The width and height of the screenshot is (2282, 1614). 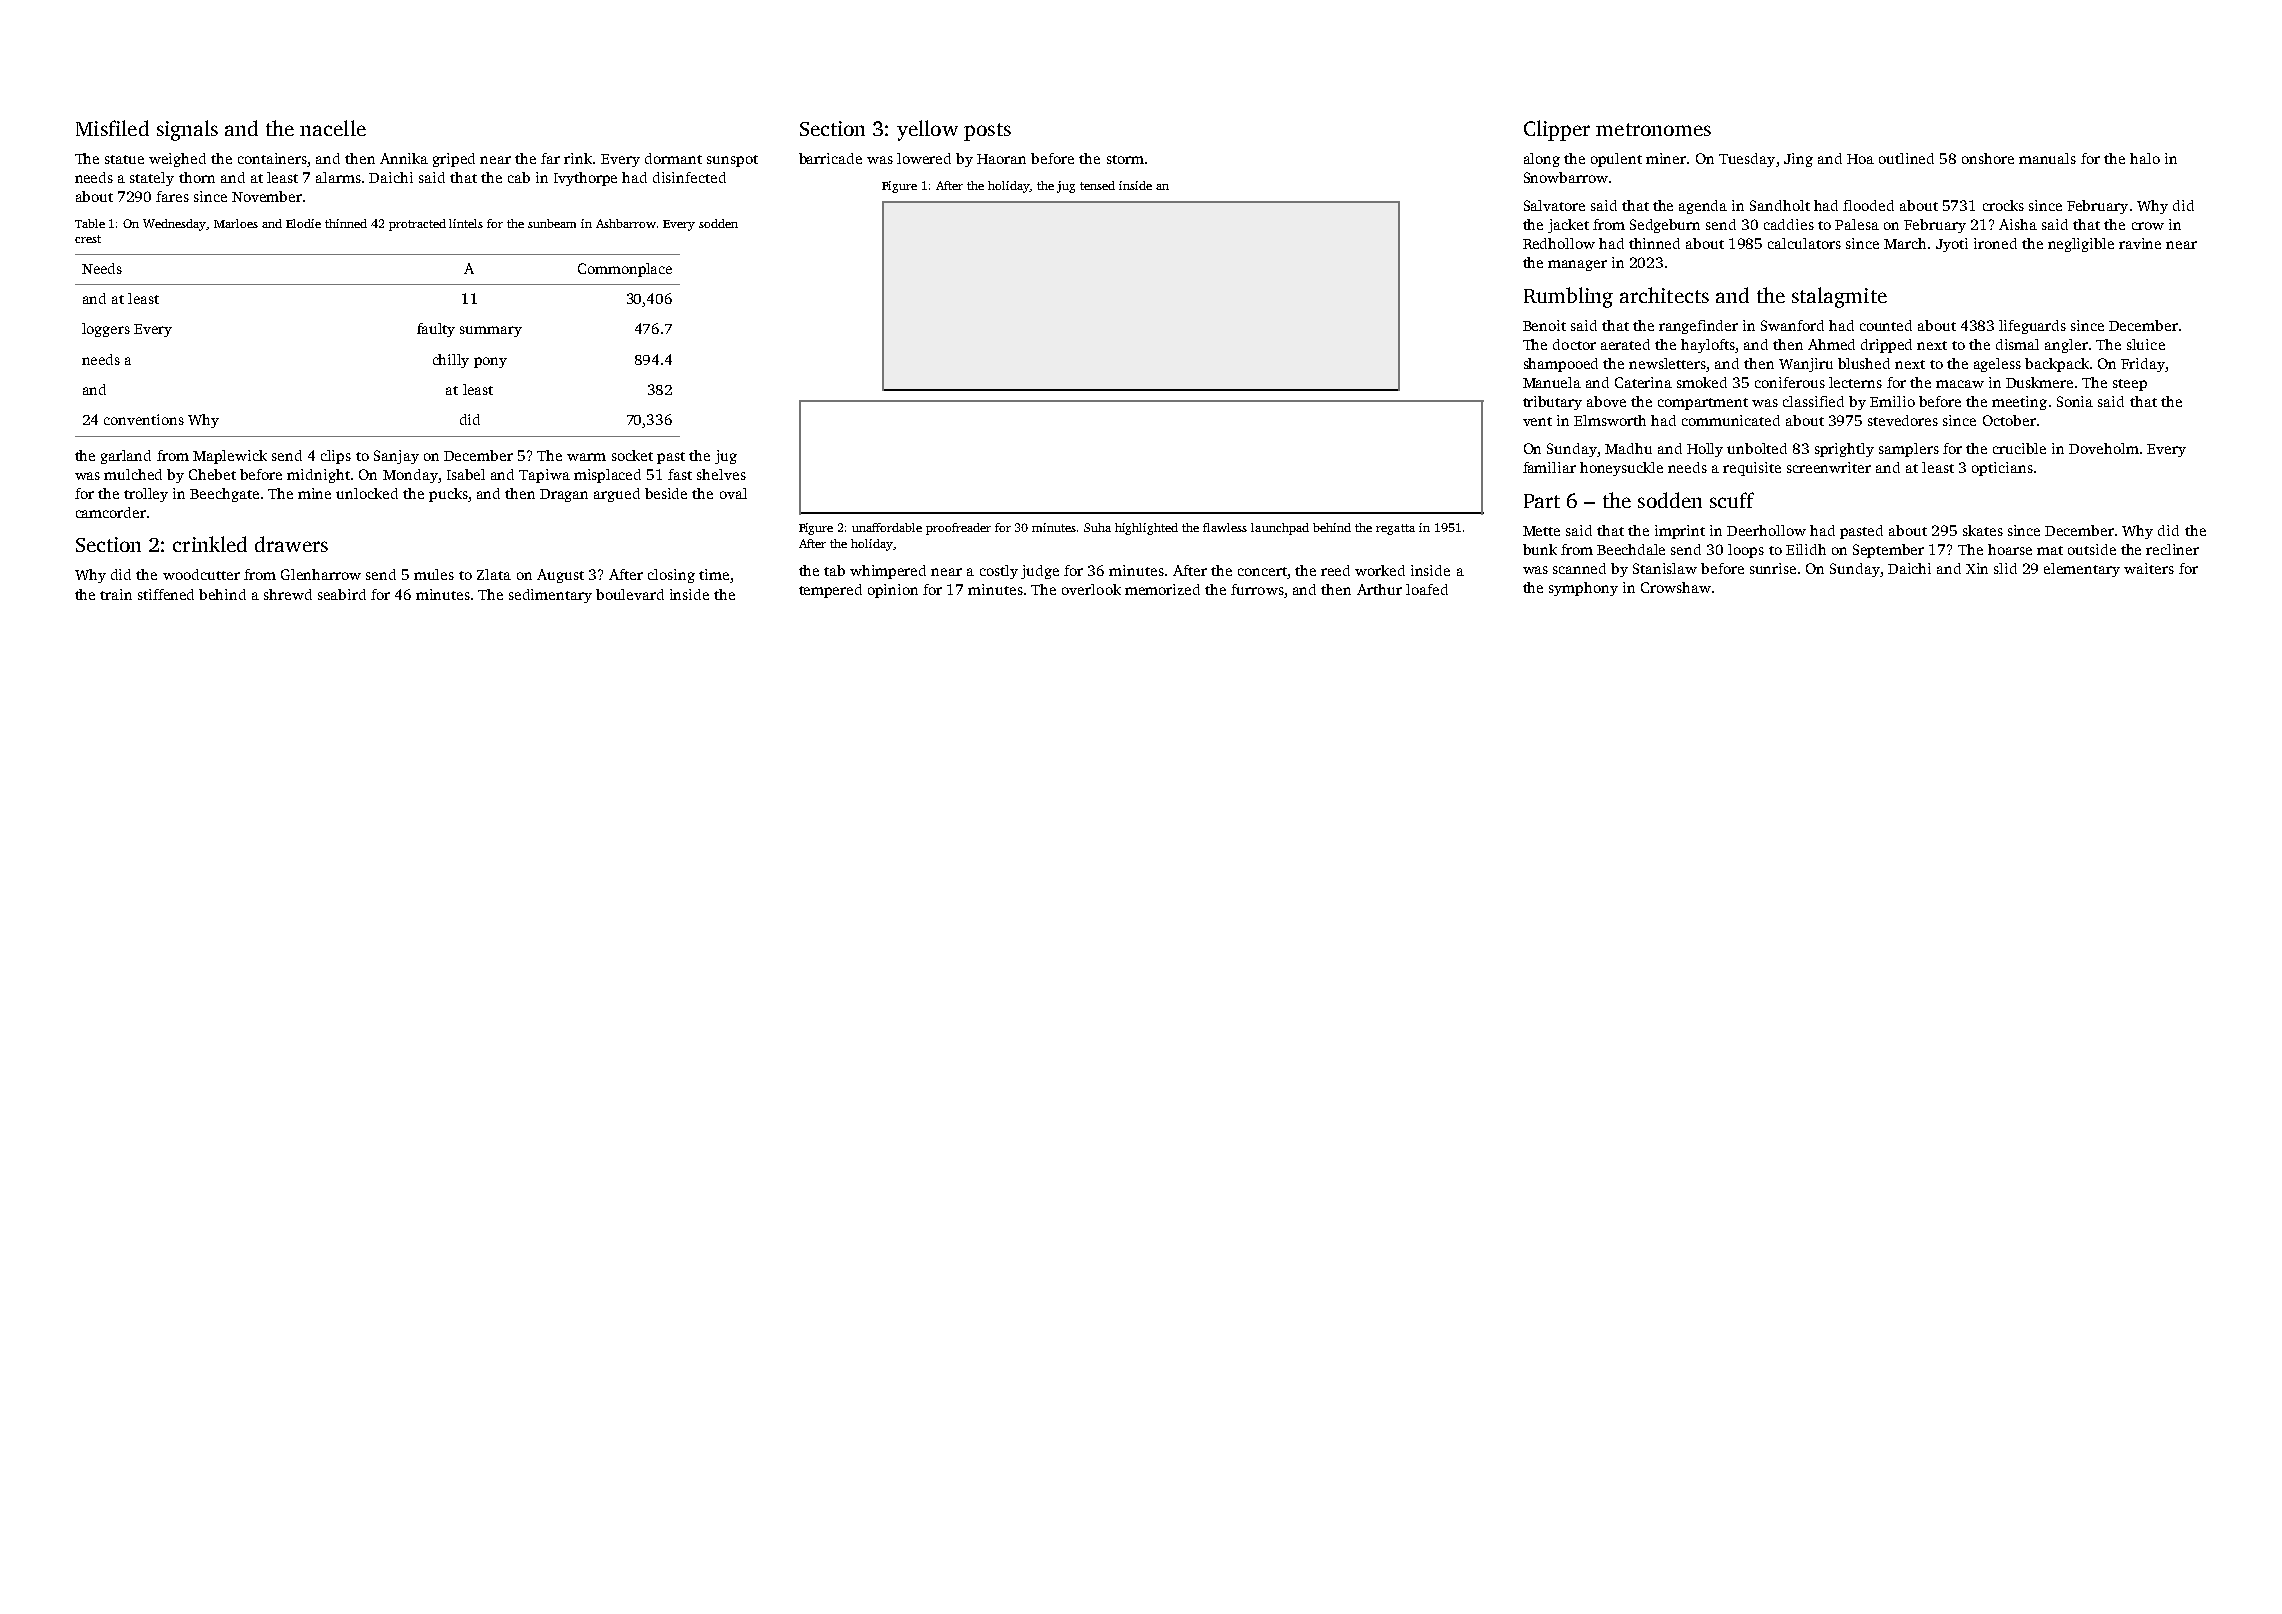 What do you see at coordinates (1909, 450) in the screenshot?
I see `samplers` at bounding box center [1909, 450].
